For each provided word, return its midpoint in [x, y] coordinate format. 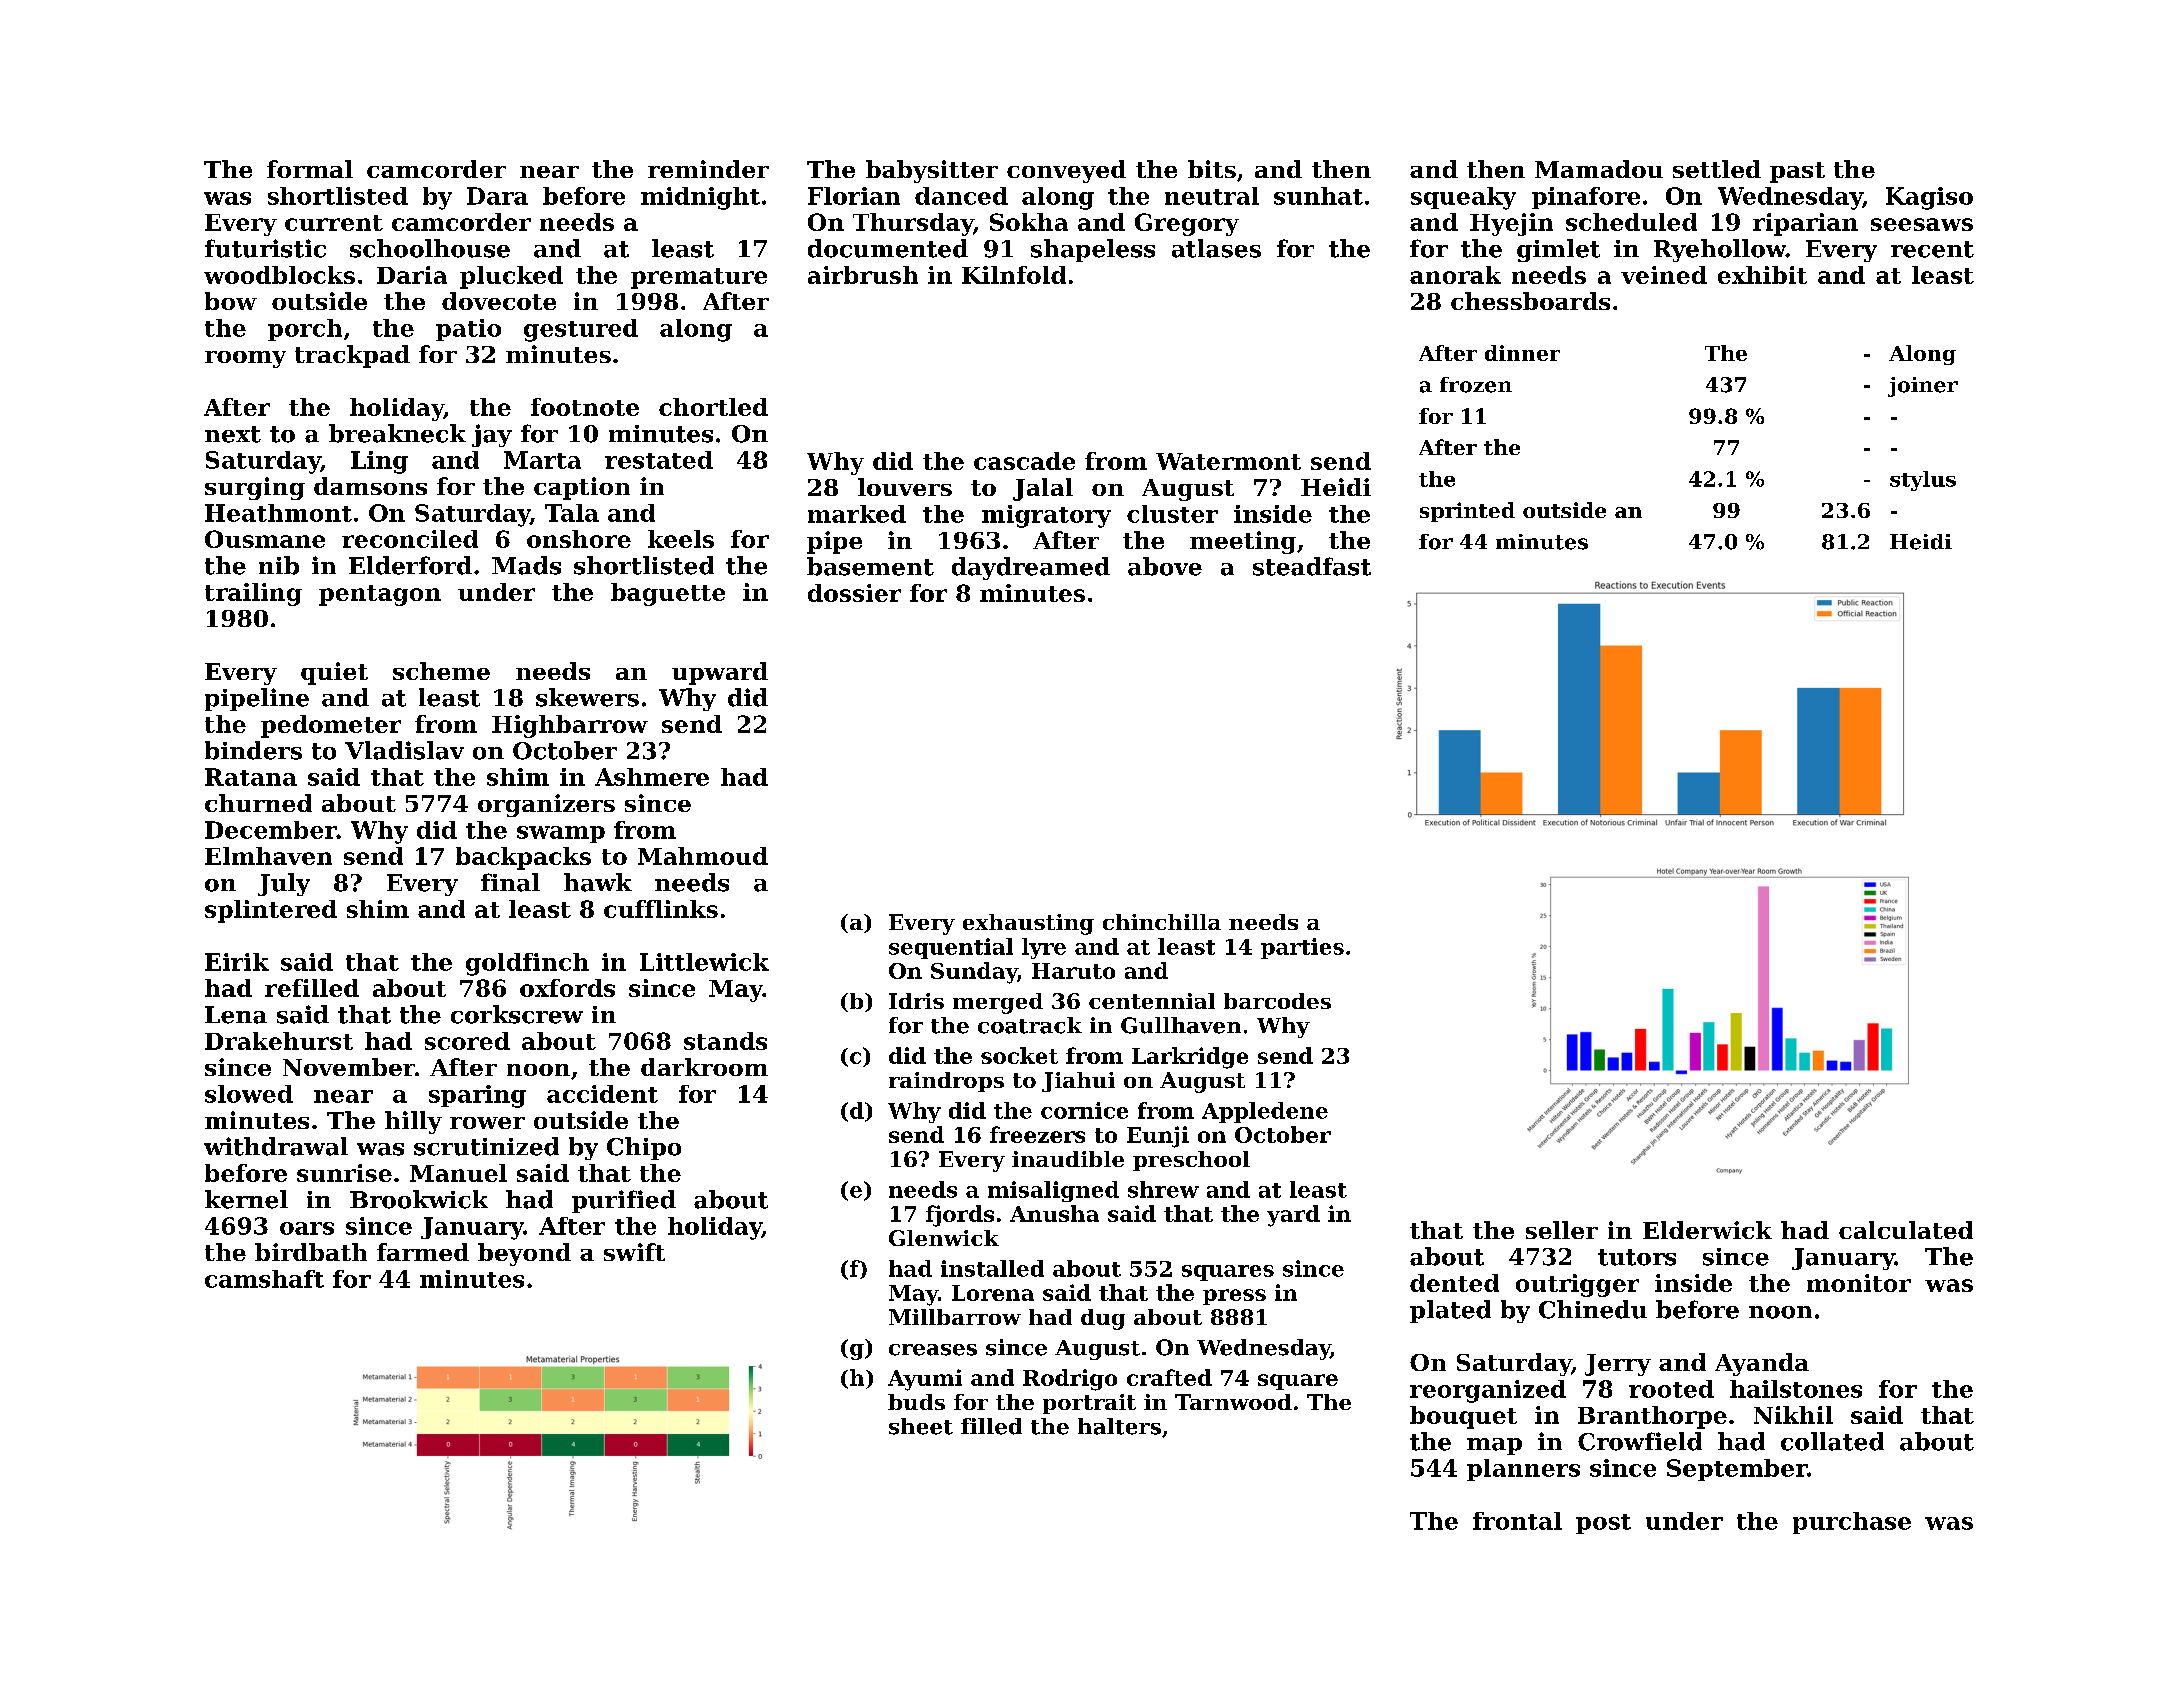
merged [998, 1003]
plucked [511, 277]
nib [279, 565]
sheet [921, 1426]
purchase [1852, 1523]
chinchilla [1162, 922]
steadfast [1312, 566]
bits [1212, 169]
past [1797, 172]
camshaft [264, 1279]
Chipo [644, 1148]
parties [1302, 948]
